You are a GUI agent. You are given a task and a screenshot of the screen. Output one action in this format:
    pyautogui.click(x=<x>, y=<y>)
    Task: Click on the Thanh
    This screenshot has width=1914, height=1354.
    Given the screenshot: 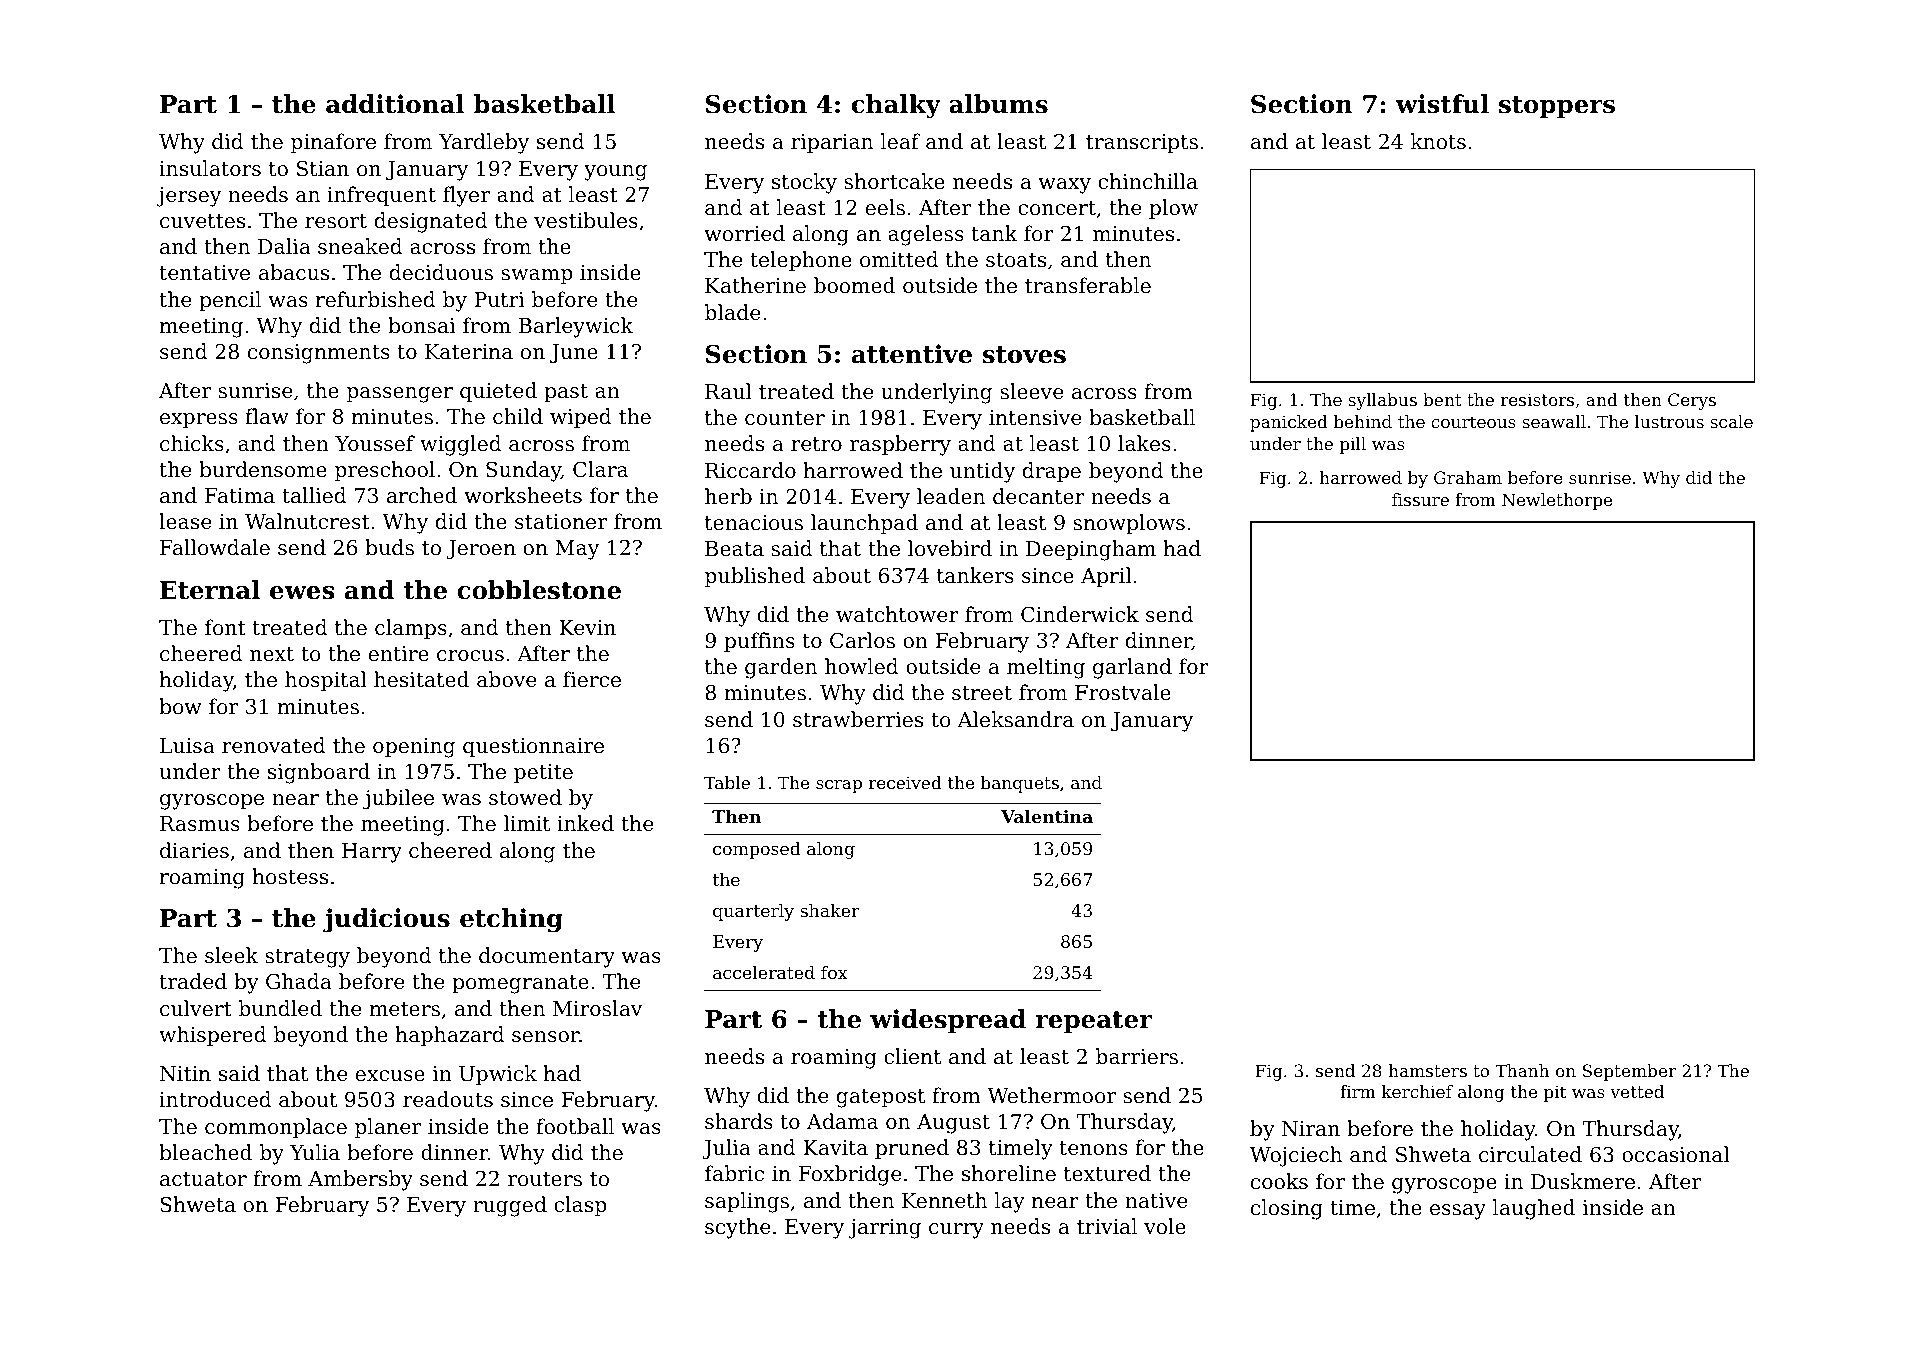 What is the action you would take?
    pyautogui.click(x=1522, y=1070)
